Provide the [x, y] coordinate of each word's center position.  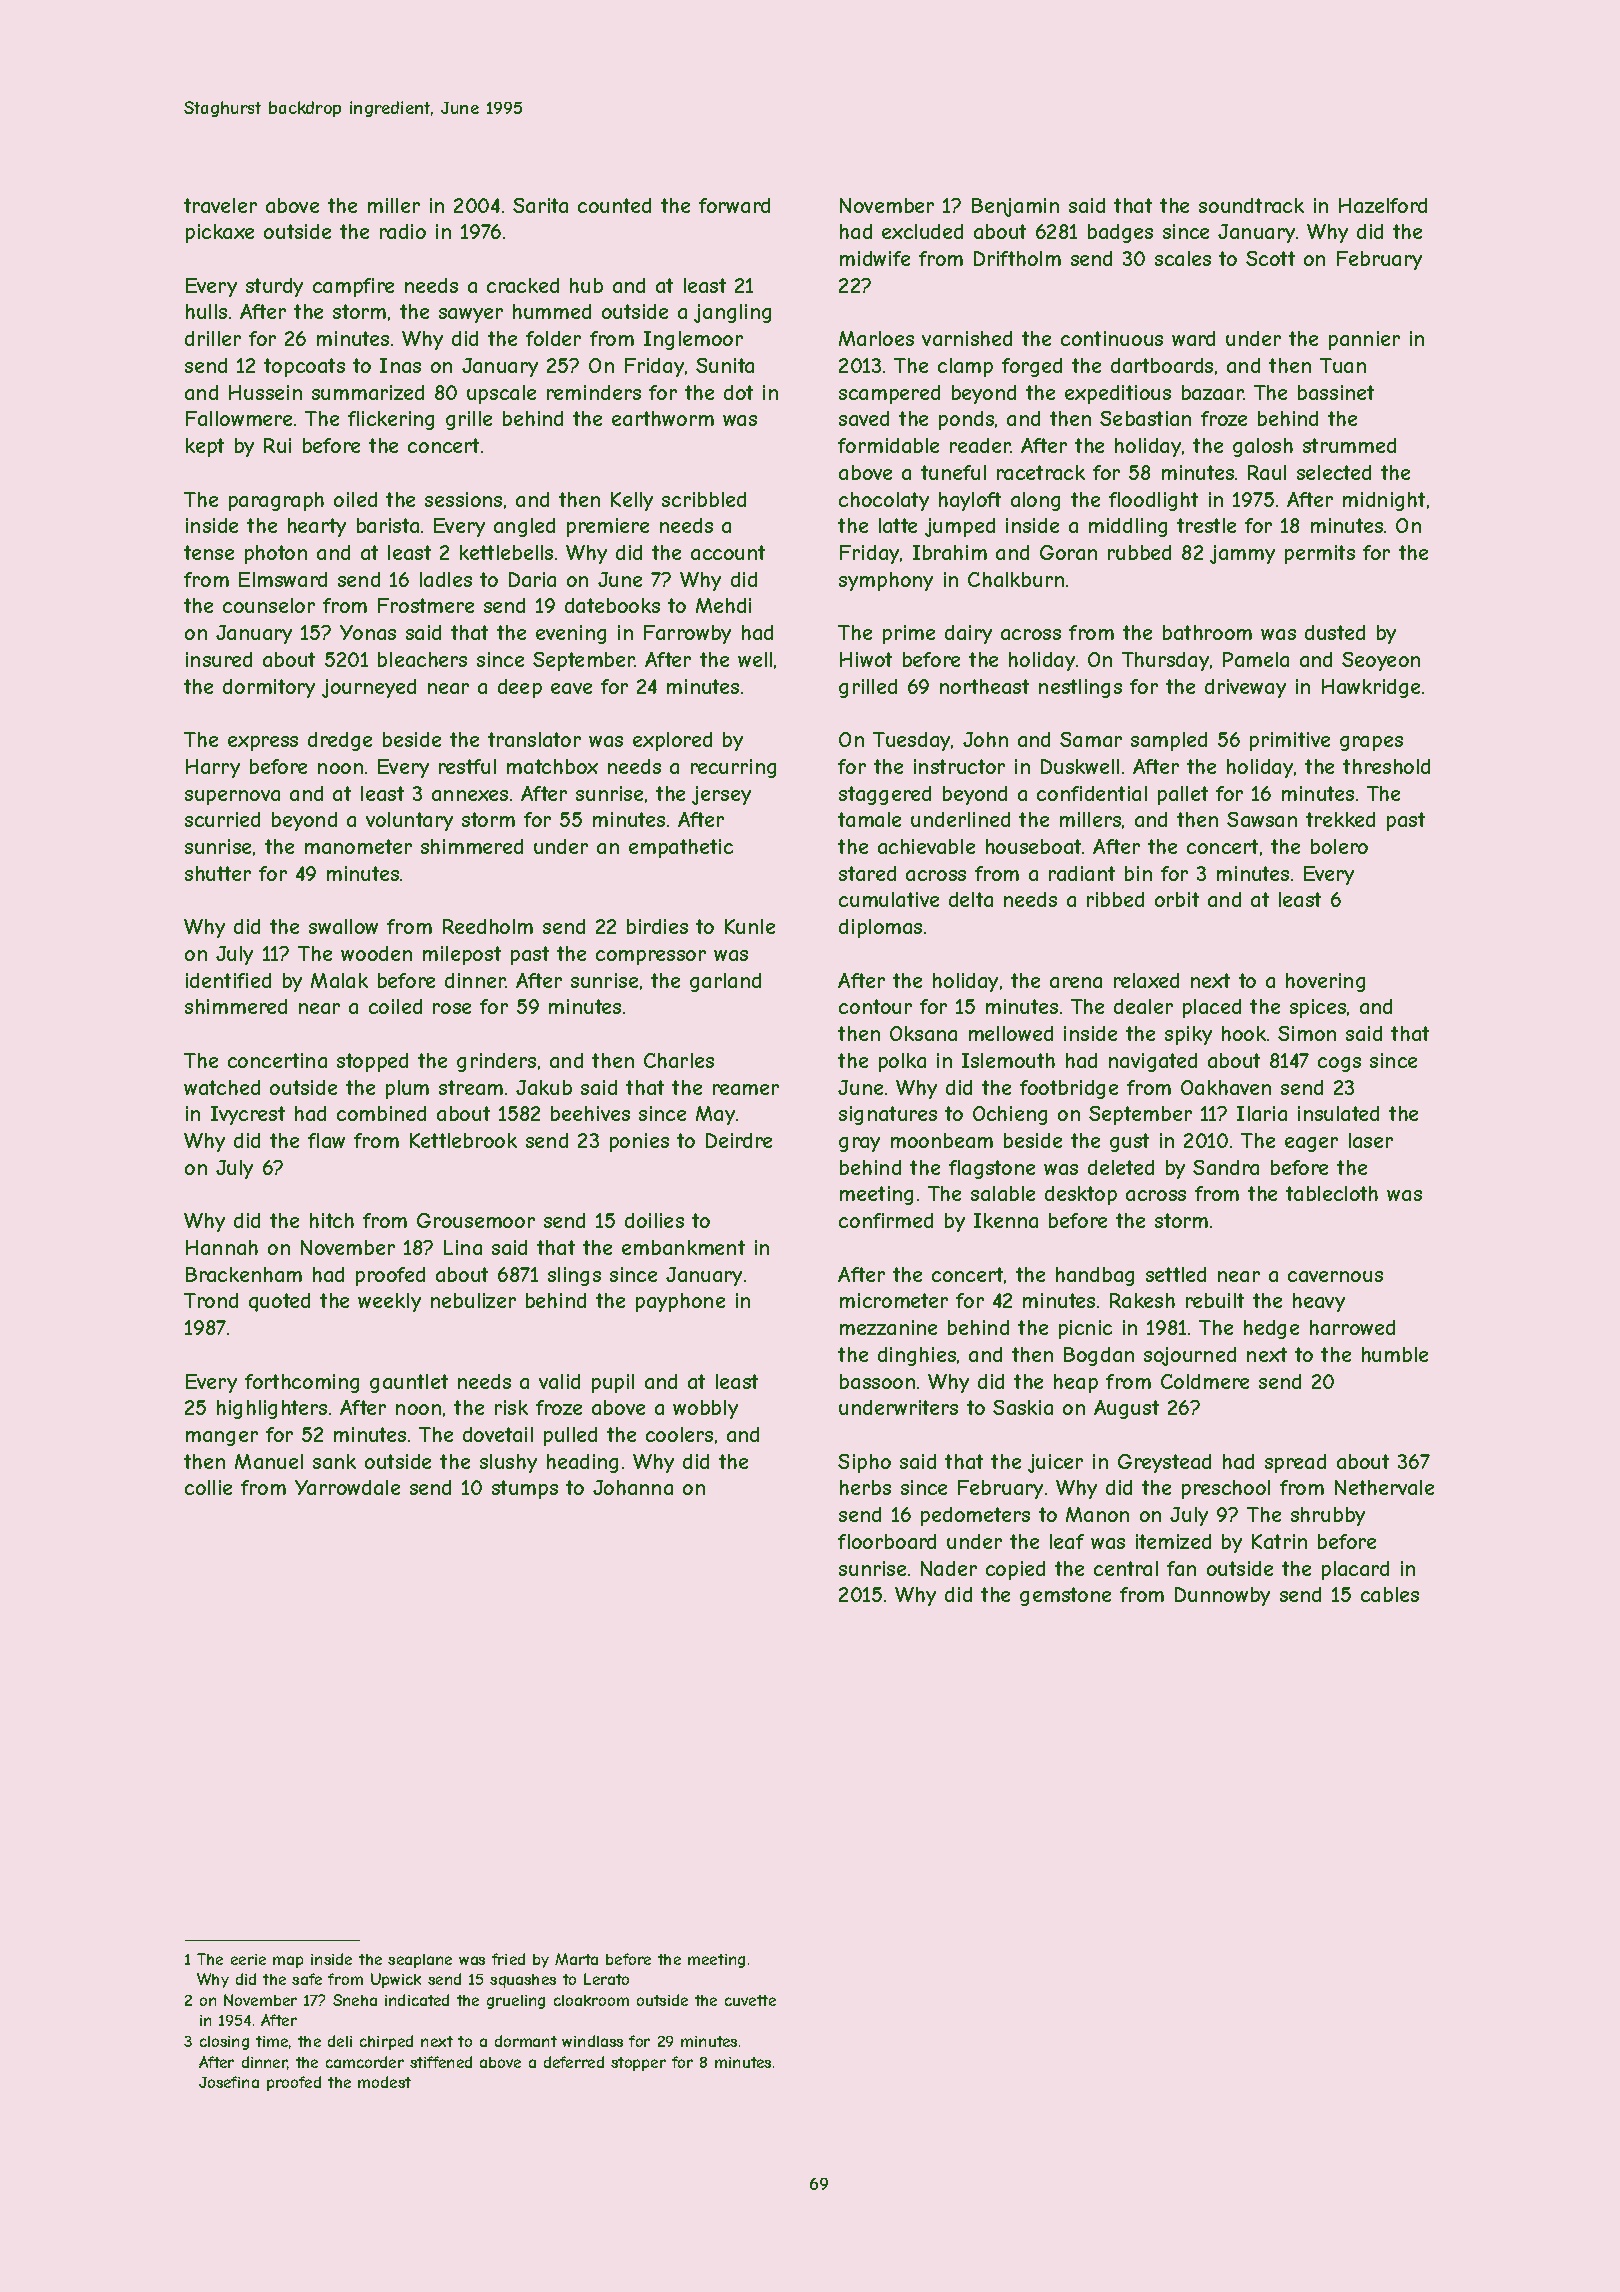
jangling [732, 313]
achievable [926, 846]
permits [1320, 554]
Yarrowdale [347, 1487]
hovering [1325, 982]
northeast [984, 686]
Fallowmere [239, 418]
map [288, 1962]
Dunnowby [1222, 1596]
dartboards [1162, 365]
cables [1390, 1594]
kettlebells [506, 552]
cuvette [750, 2000]
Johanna [633, 1487]
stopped [372, 1062]
